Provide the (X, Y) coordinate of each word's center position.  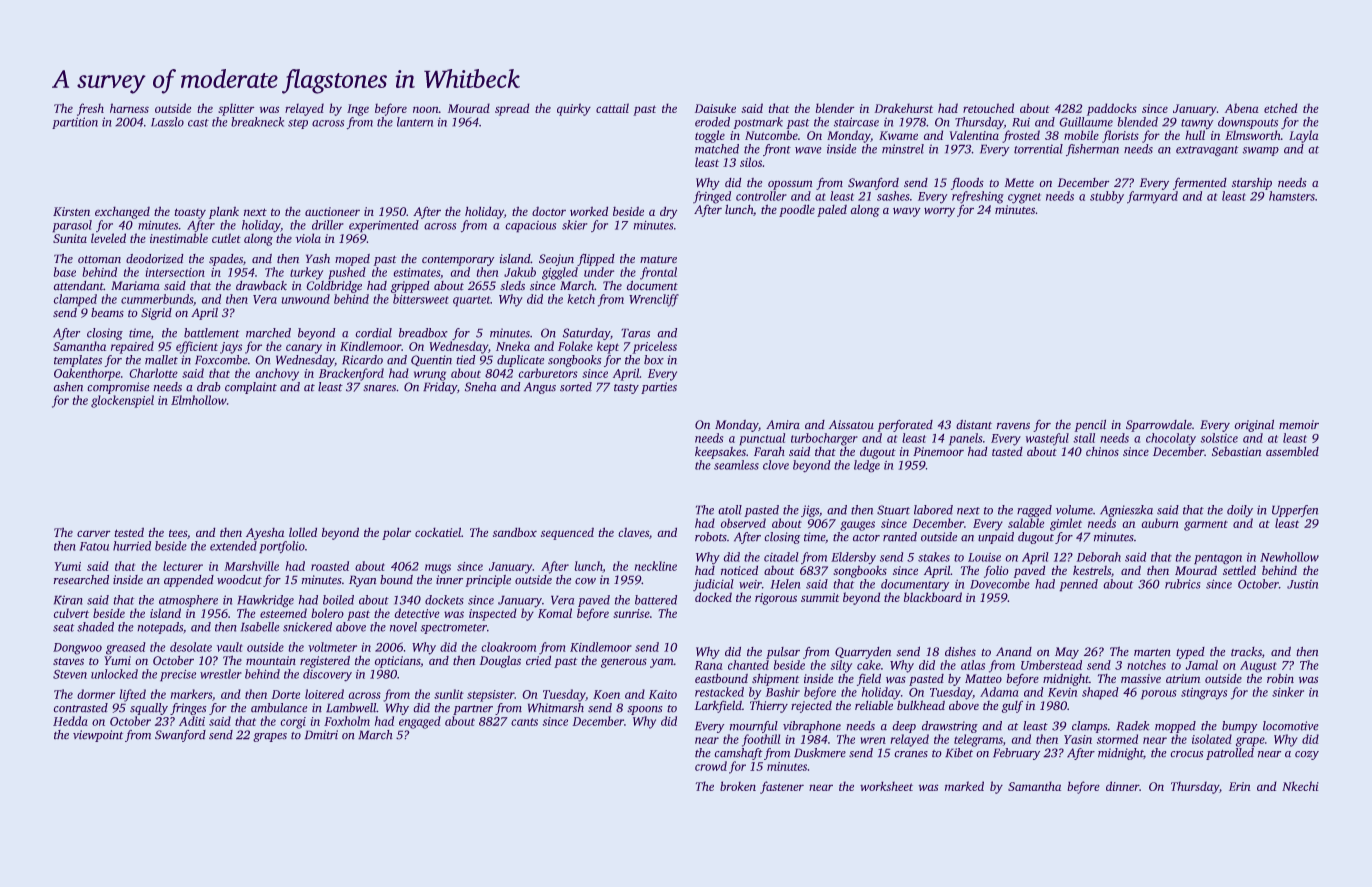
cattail (612, 108)
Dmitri (321, 734)
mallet (161, 359)
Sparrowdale (1159, 426)
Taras (635, 333)
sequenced (567, 534)
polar (396, 534)
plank (224, 213)
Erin (1239, 786)
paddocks (1112, 109)
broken (738, 786)
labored (933, 510)
